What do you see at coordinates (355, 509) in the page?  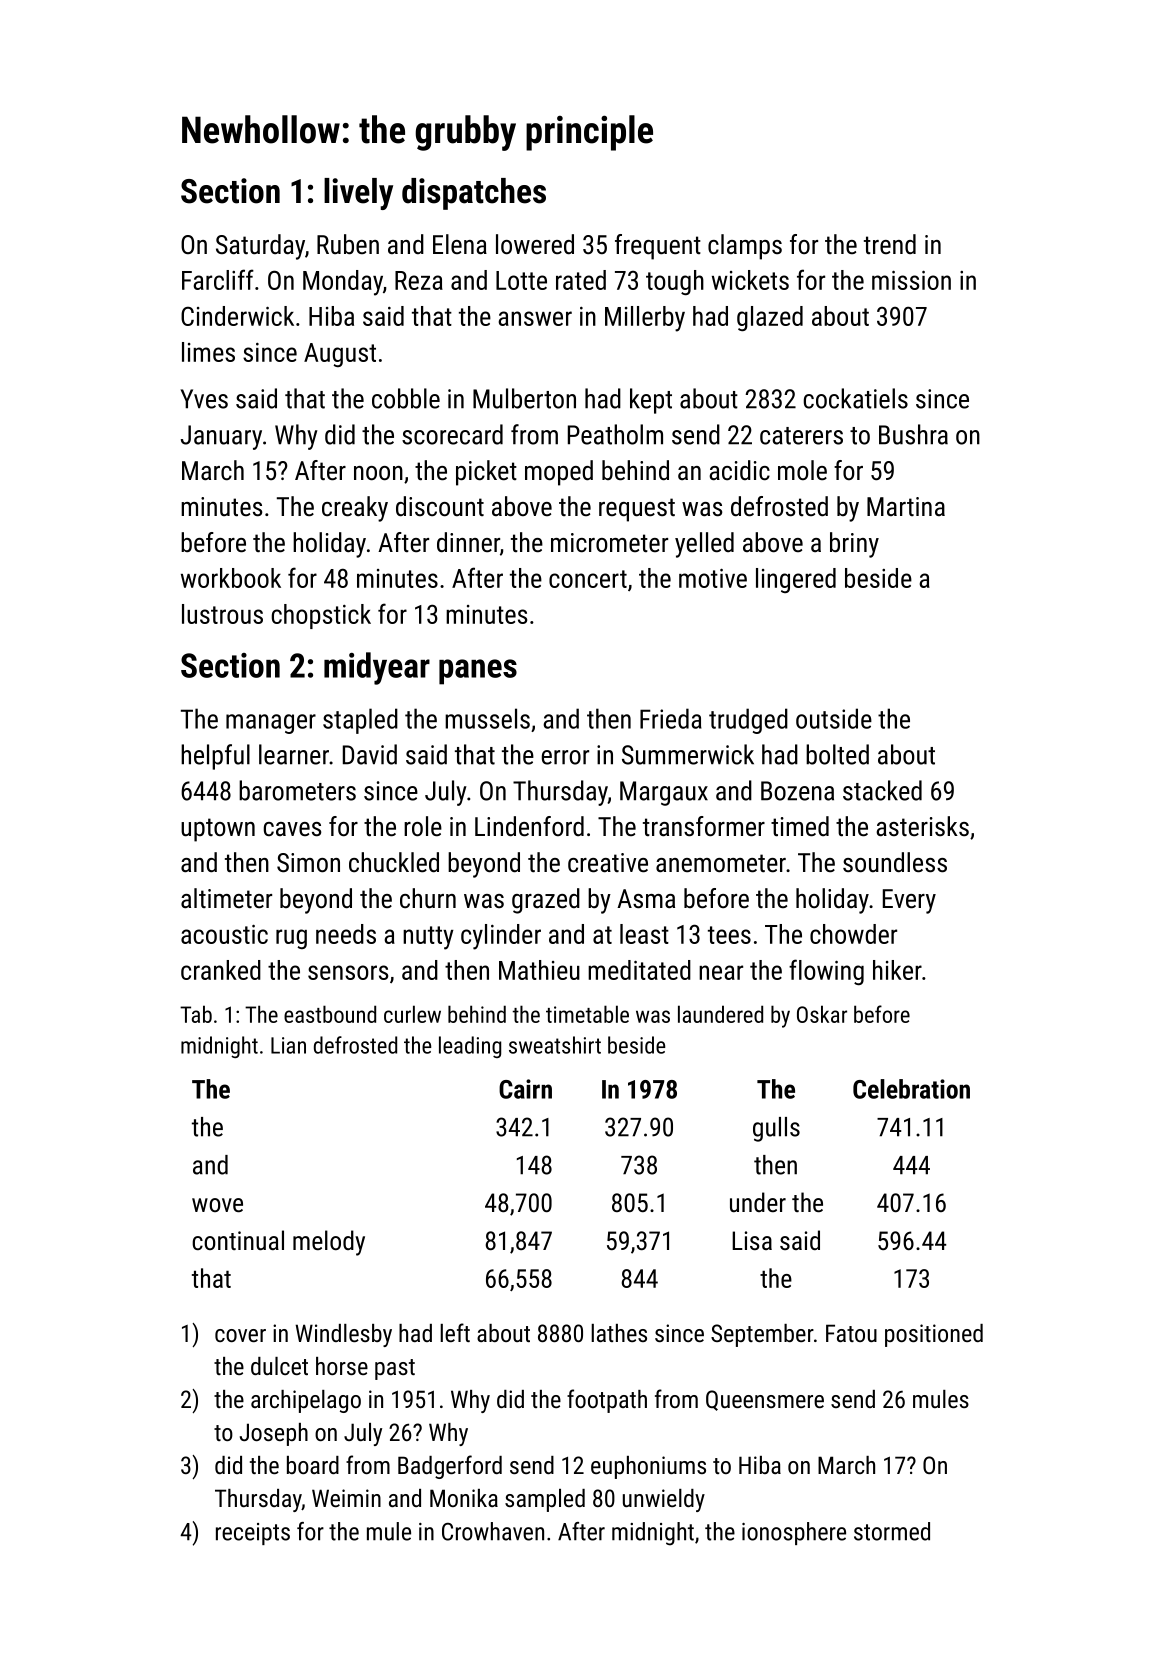 I see `creaky` at bounding box center [355, 509].
